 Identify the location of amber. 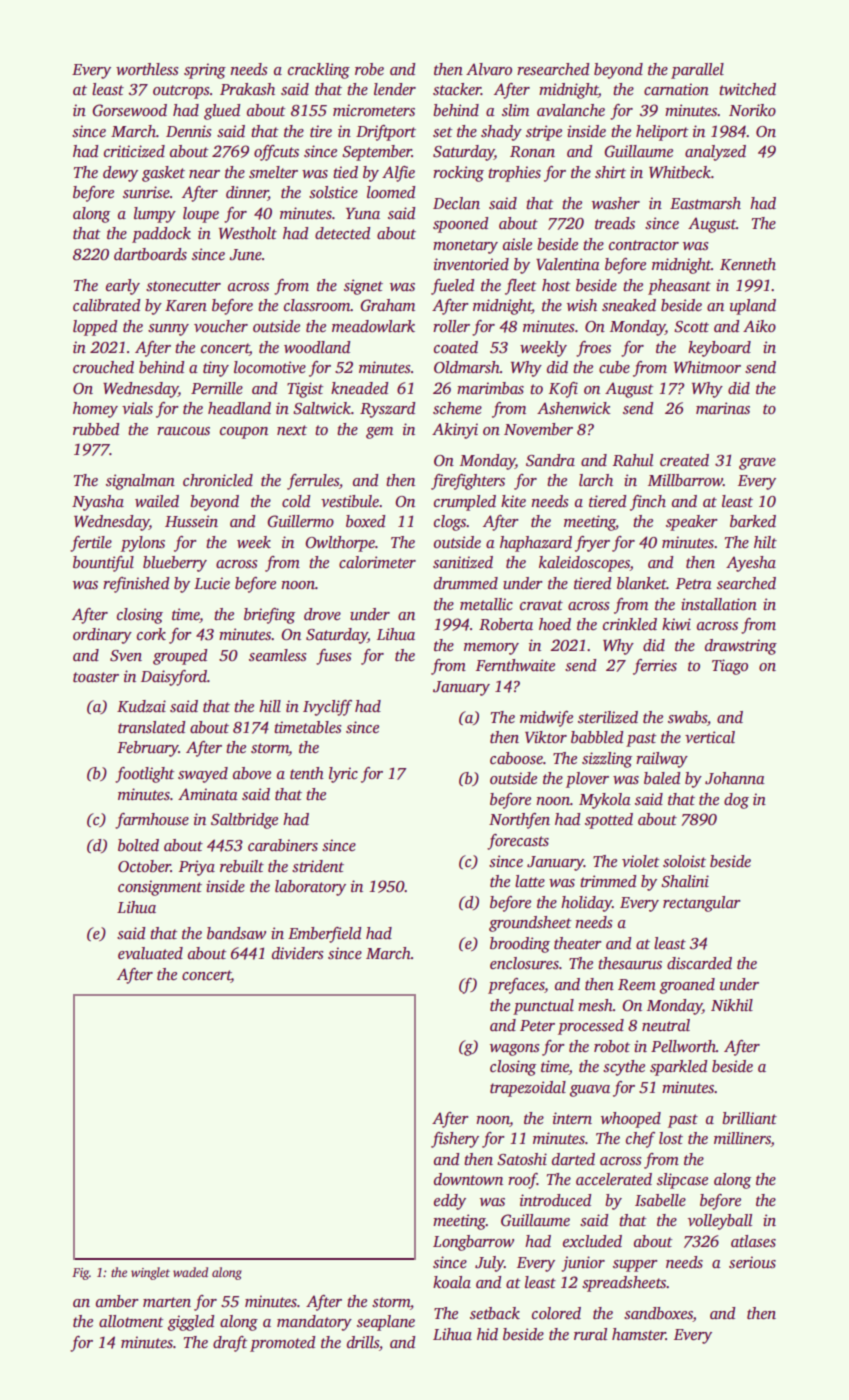
(117, 1301).
